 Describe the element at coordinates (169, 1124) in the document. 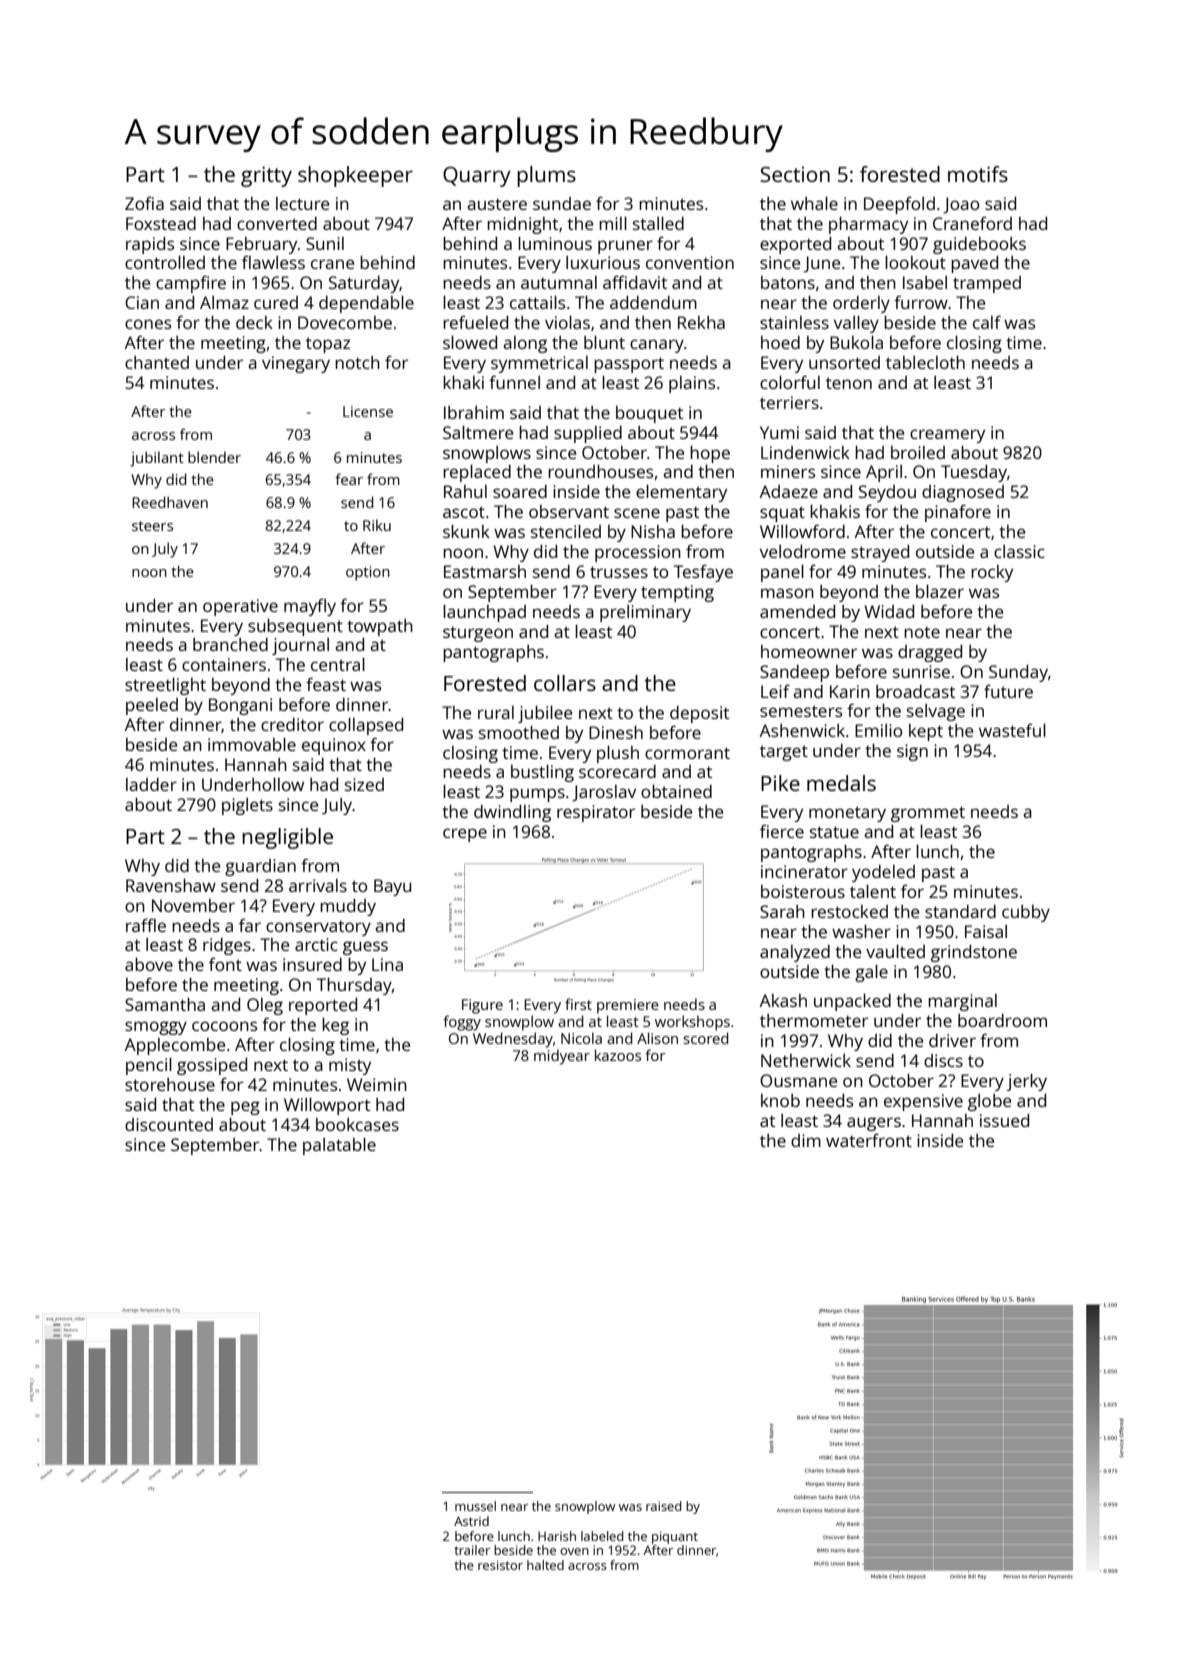

I see `discounted` at that location.
